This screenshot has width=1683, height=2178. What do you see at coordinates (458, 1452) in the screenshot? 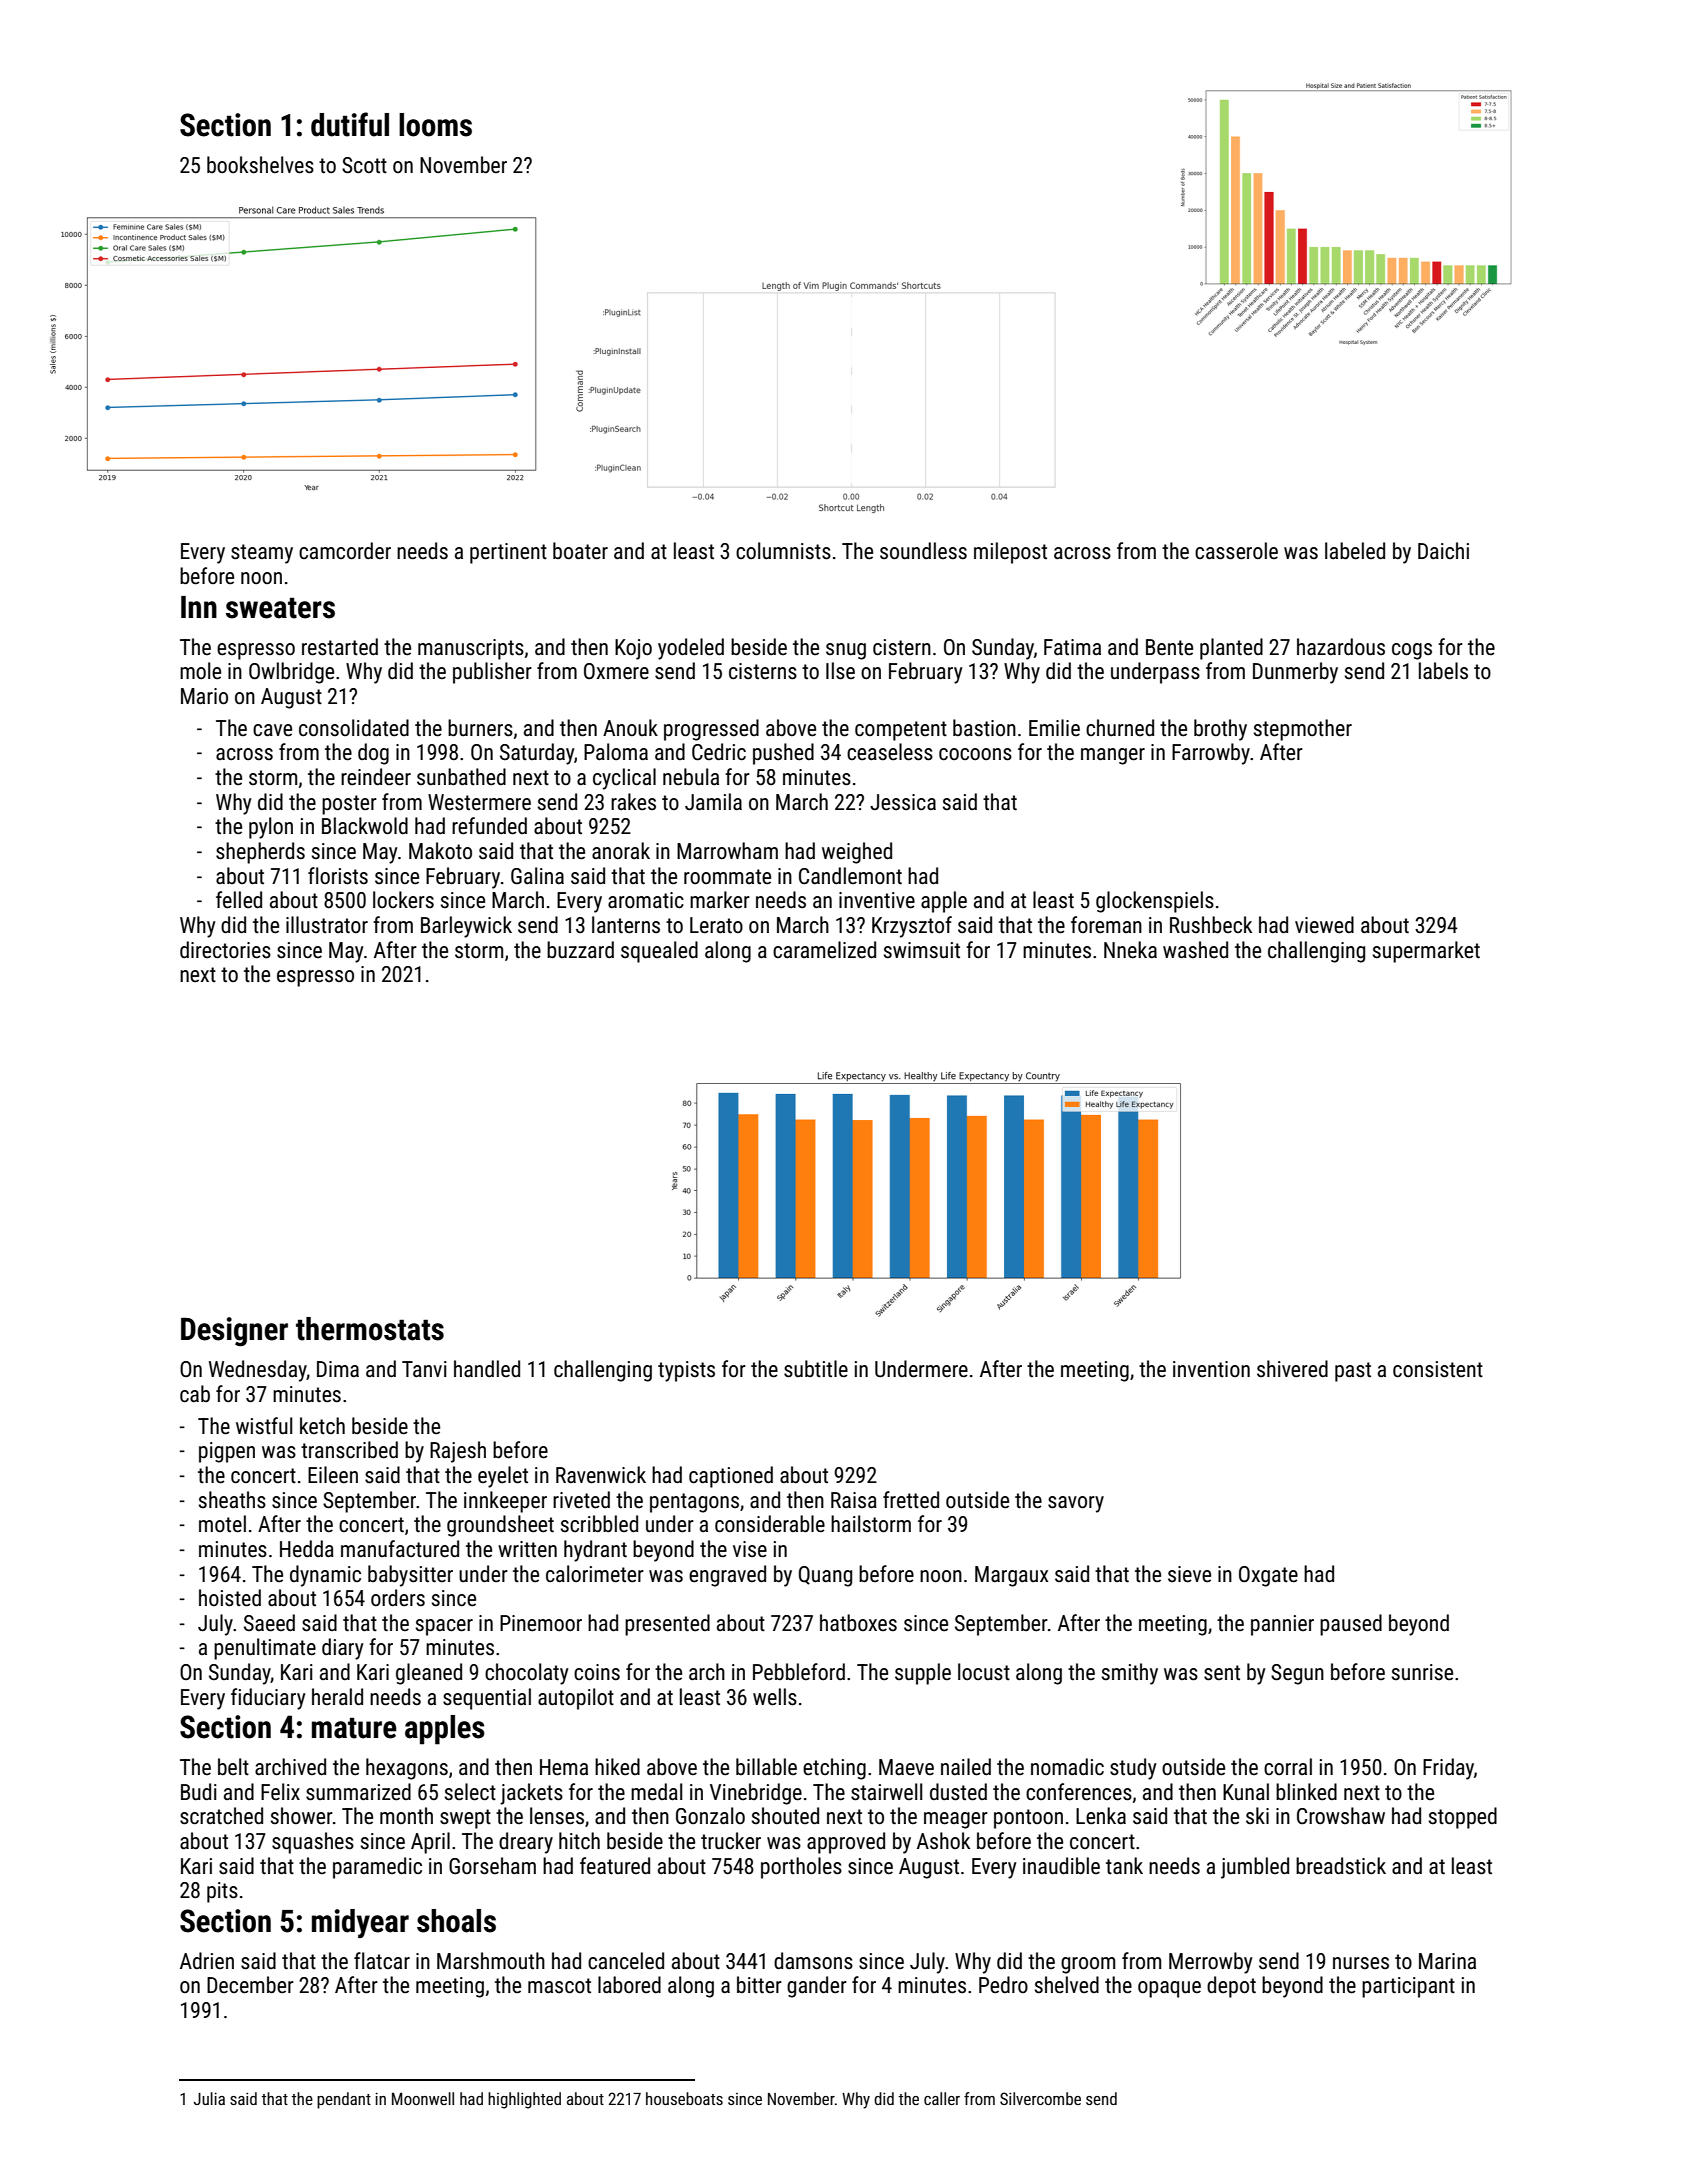
I see `Rajesh` at bounding box center [458, 1452].
